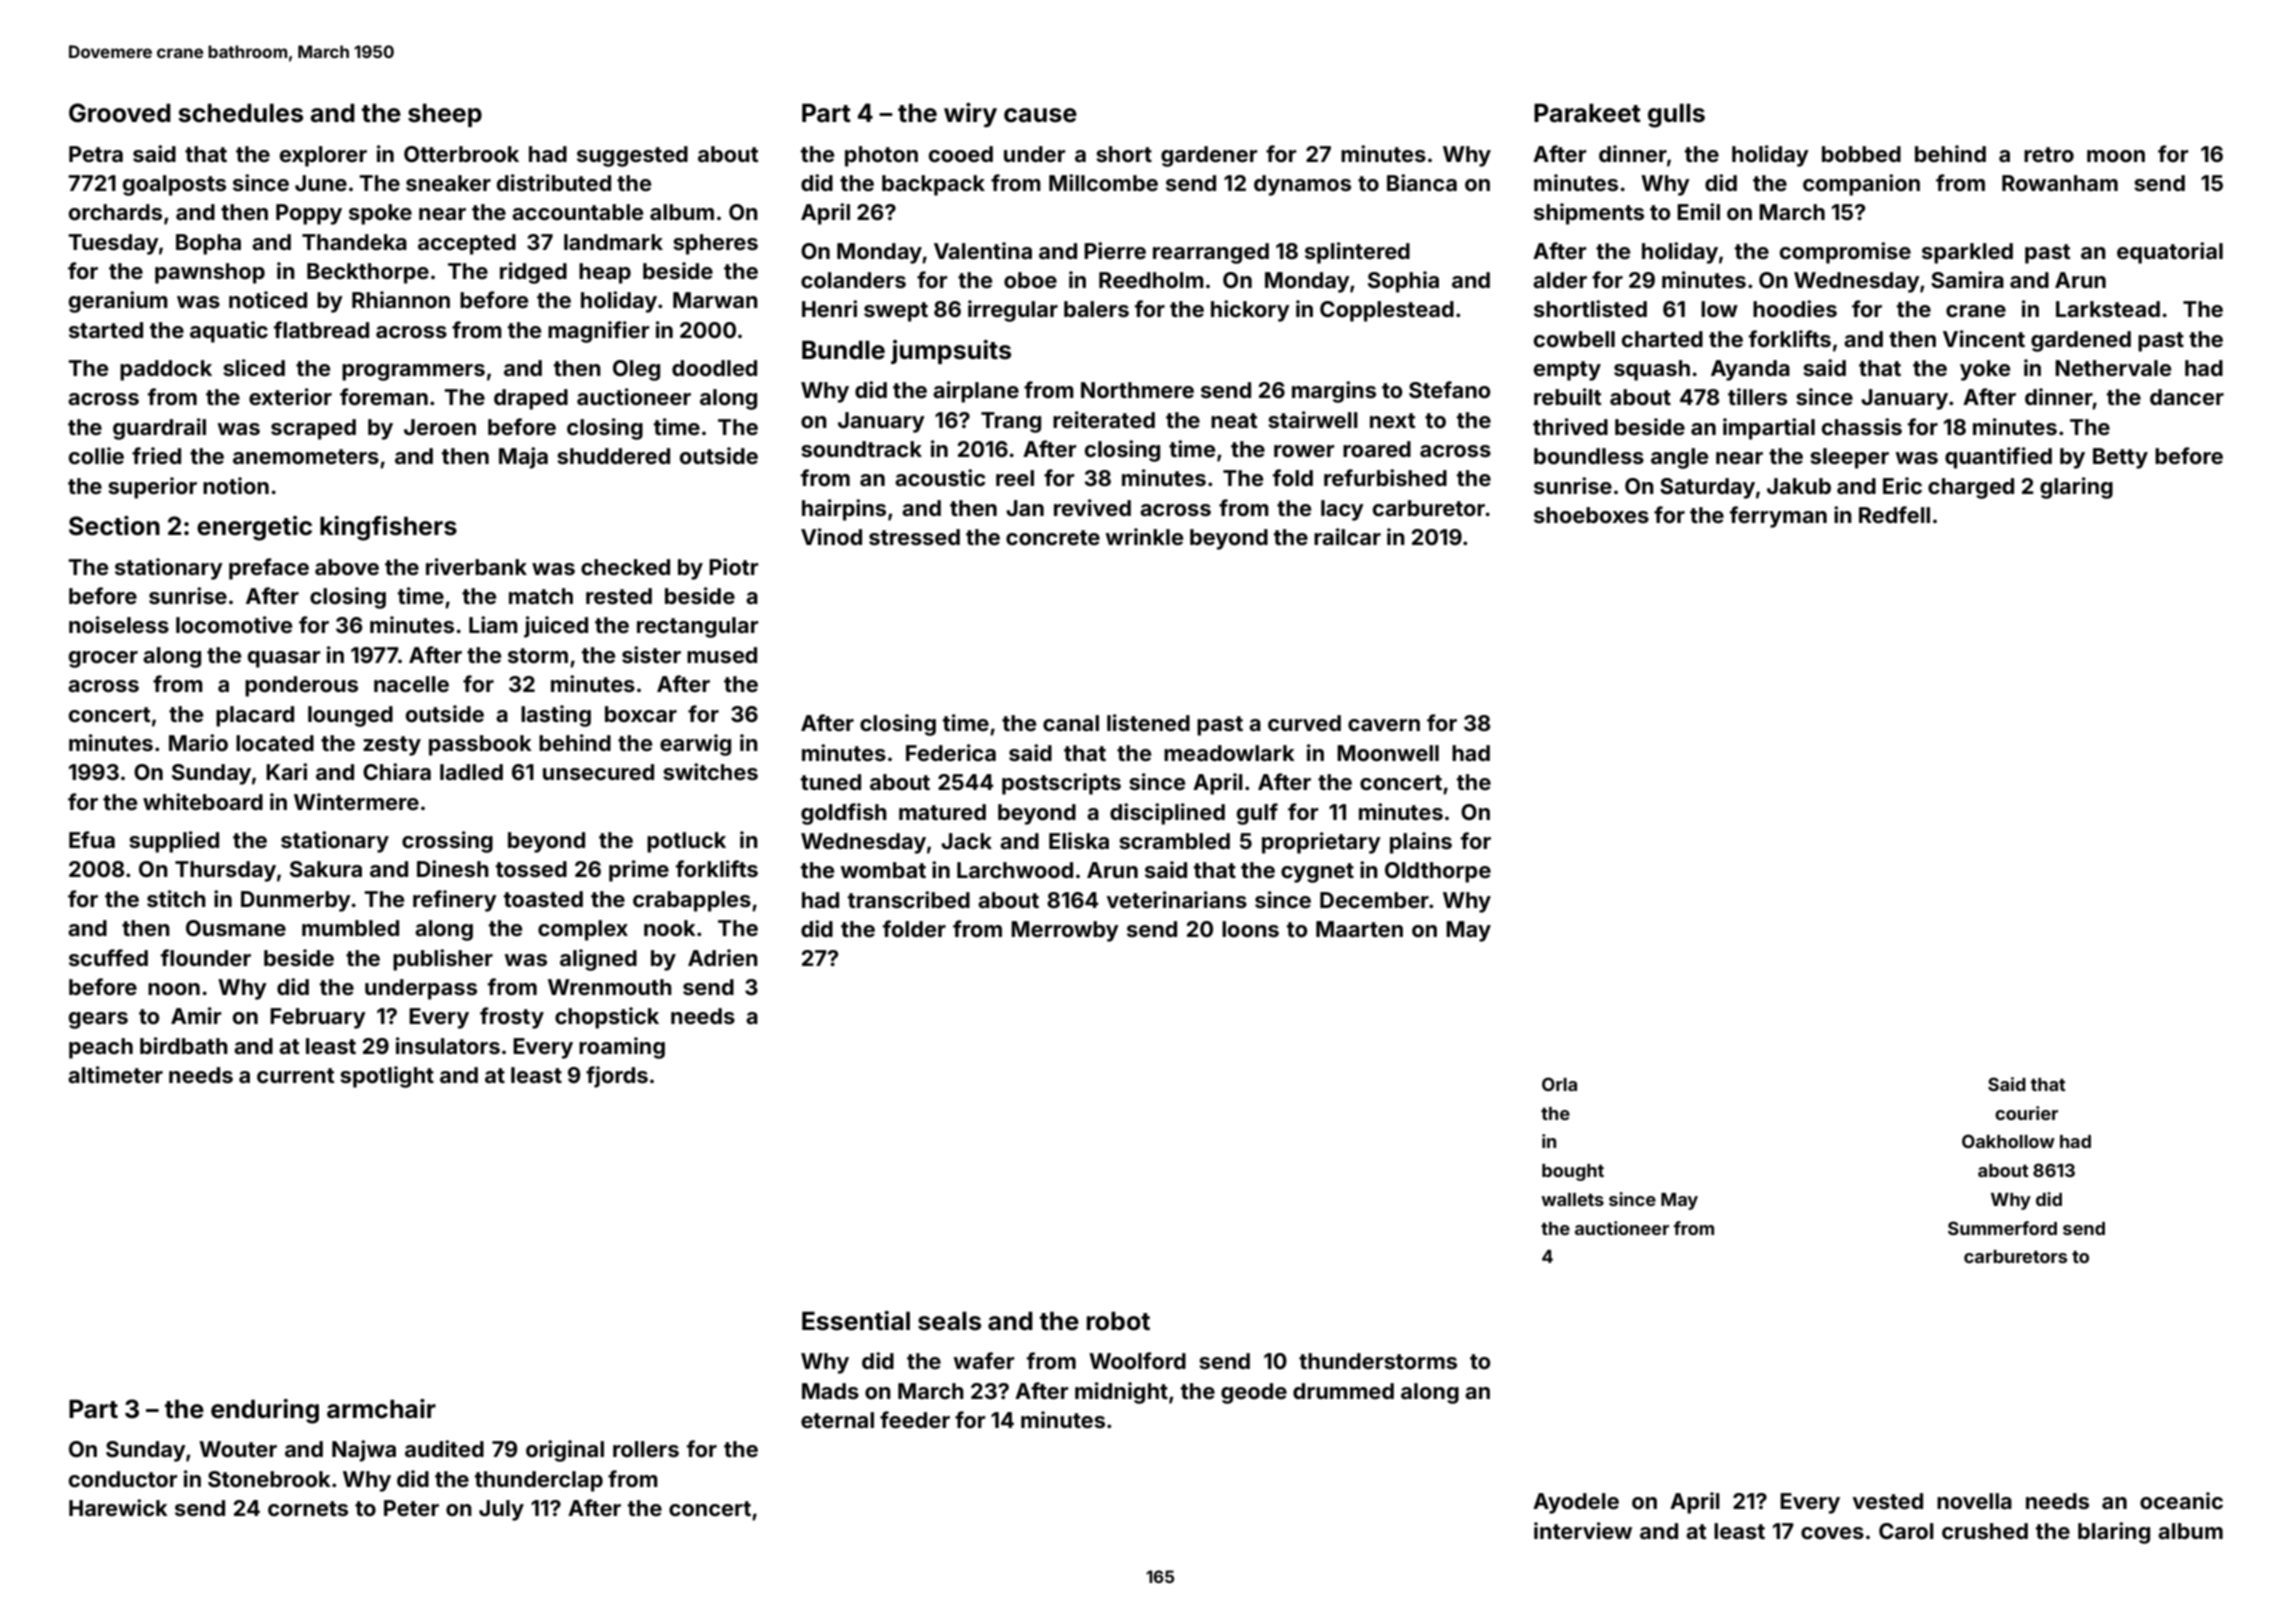 Image resolution: width=2292 pixels, height=1620 pixels. What do you see at coordinates (2002, 1228) in the screenshot?
I see `Summerford` at bounding box center [2002, 1228].
